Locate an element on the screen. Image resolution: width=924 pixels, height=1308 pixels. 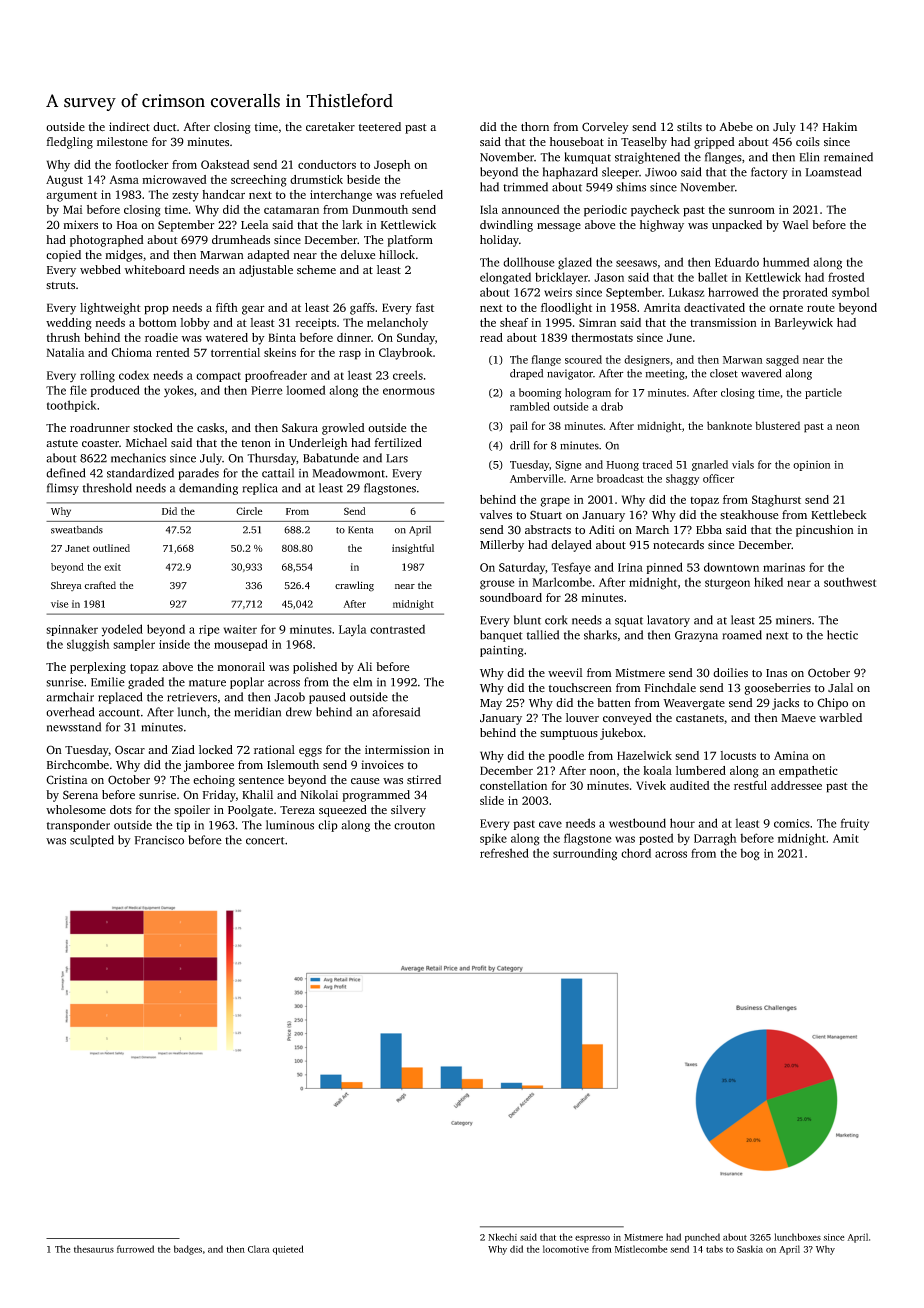
gooseberries is located at coordinates (778, 689).
